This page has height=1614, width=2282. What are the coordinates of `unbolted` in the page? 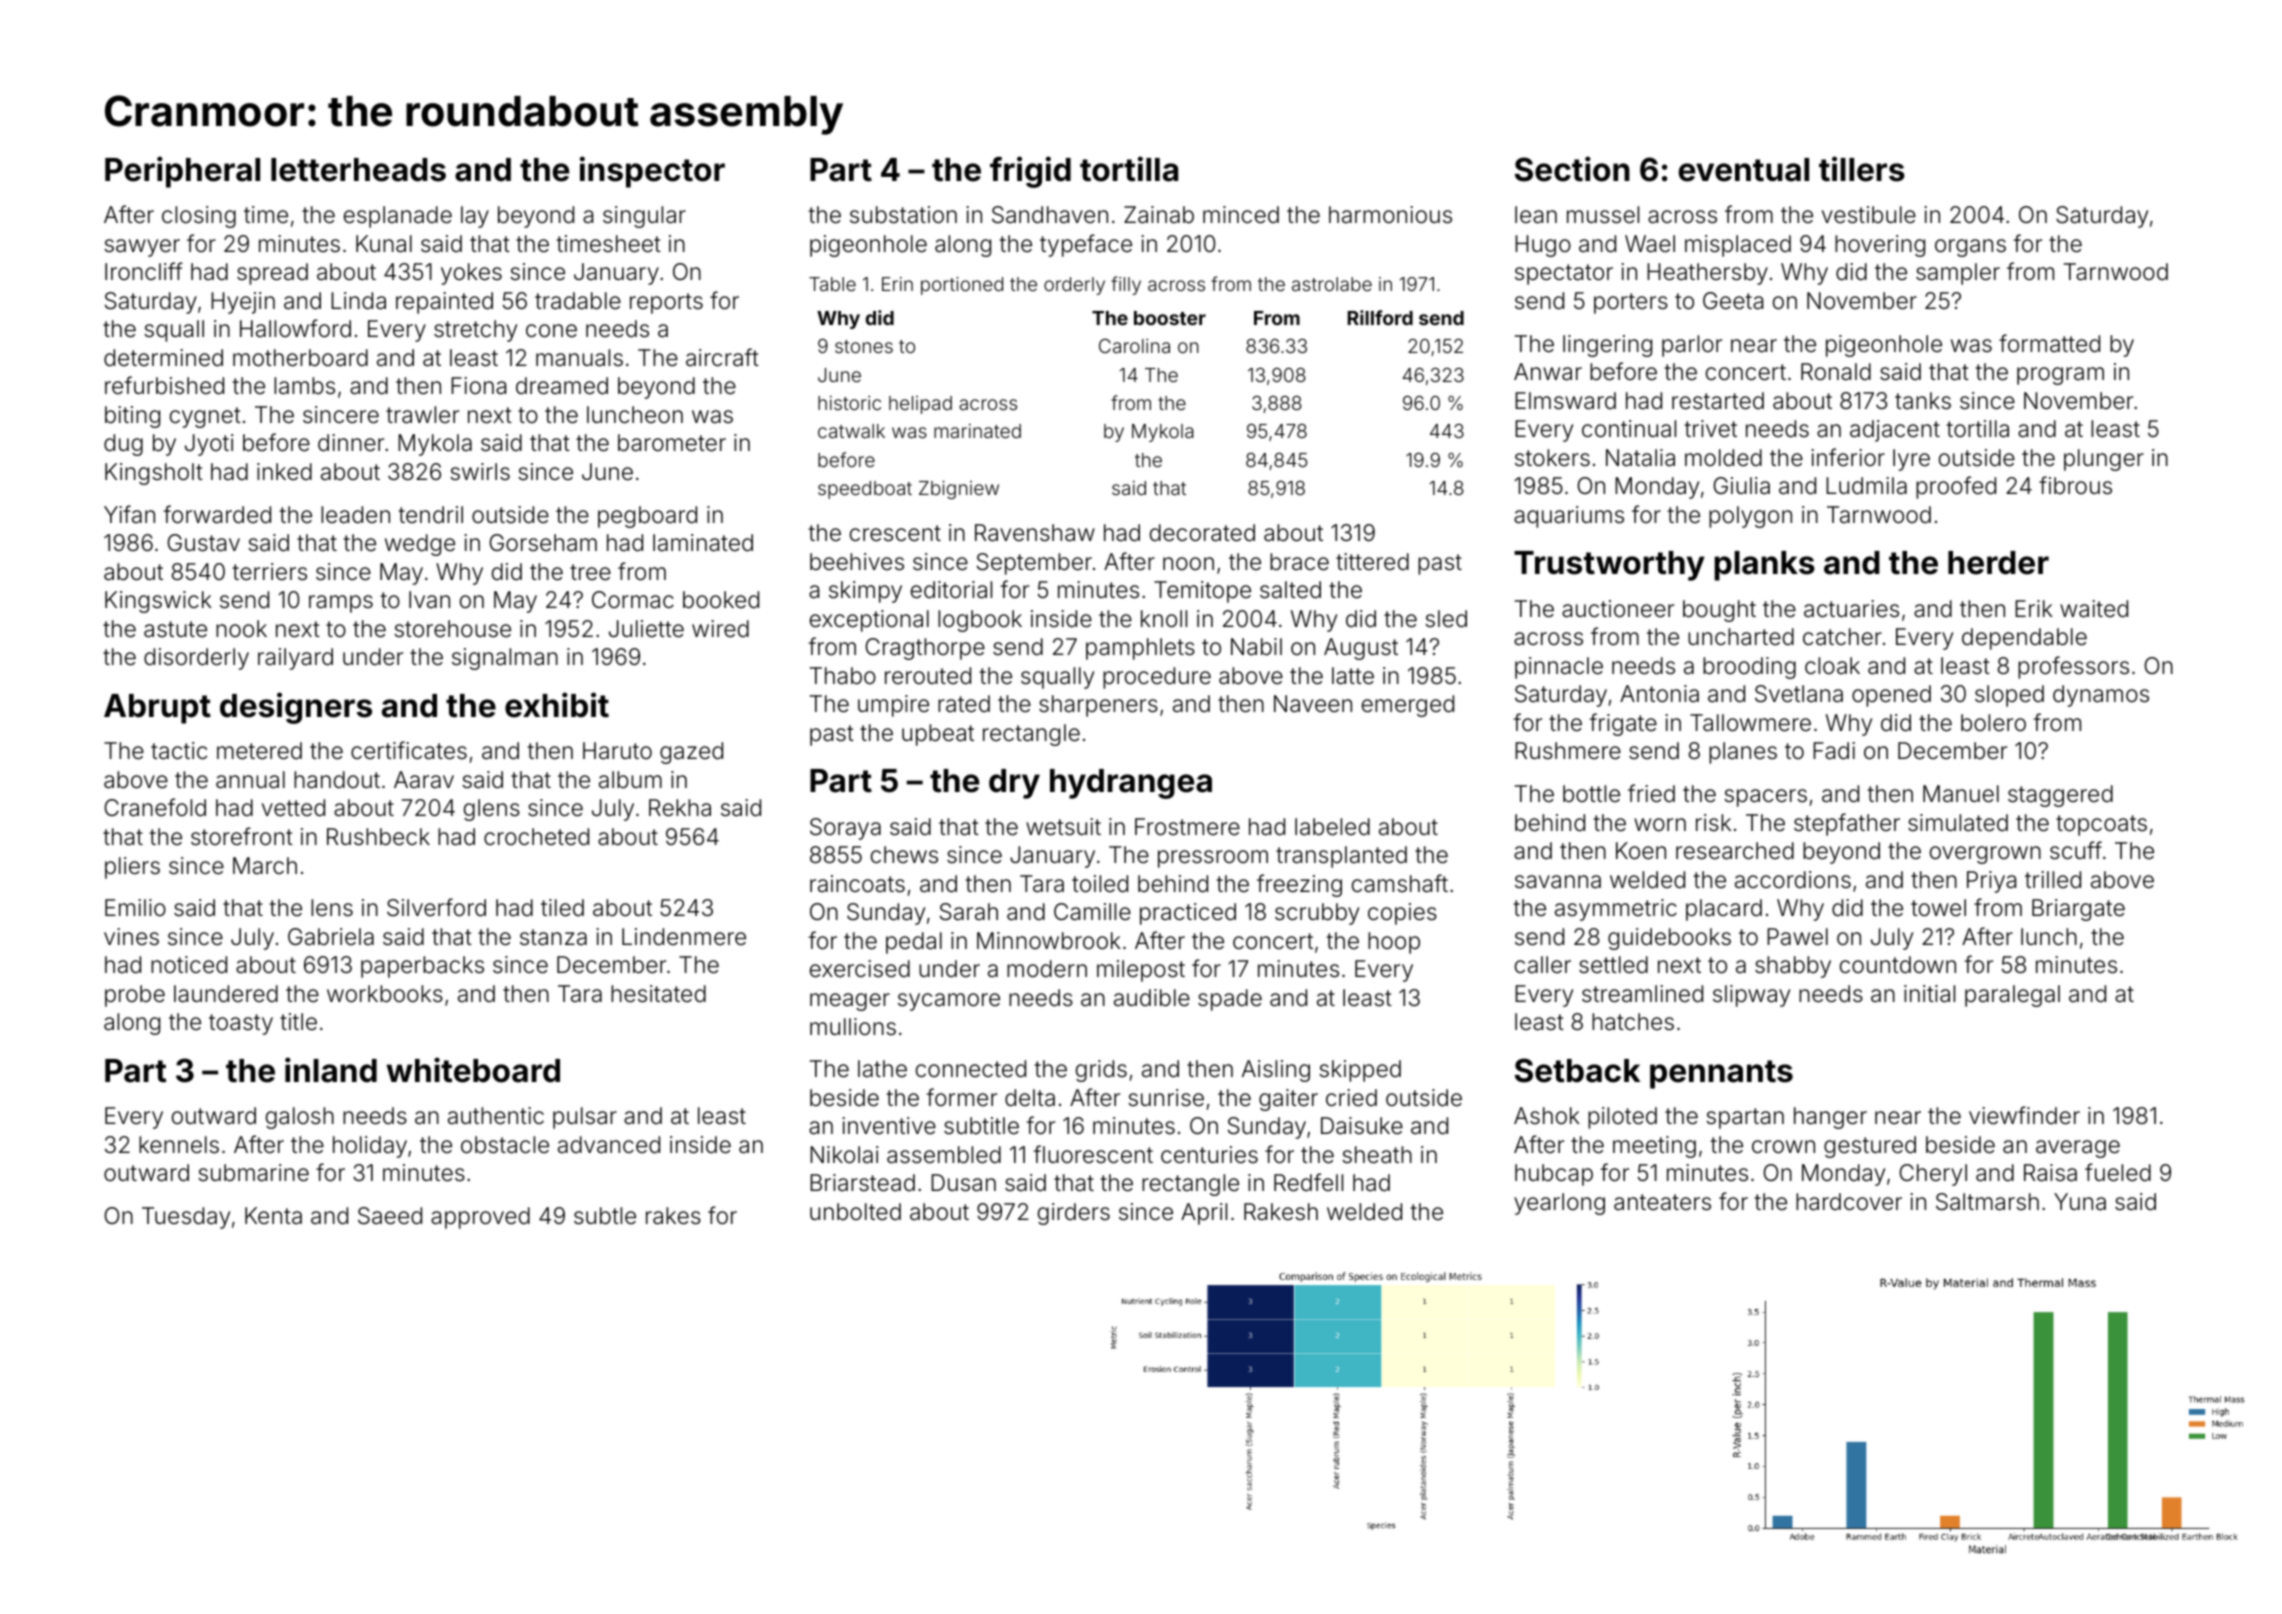 It's located at (855, 1212).
